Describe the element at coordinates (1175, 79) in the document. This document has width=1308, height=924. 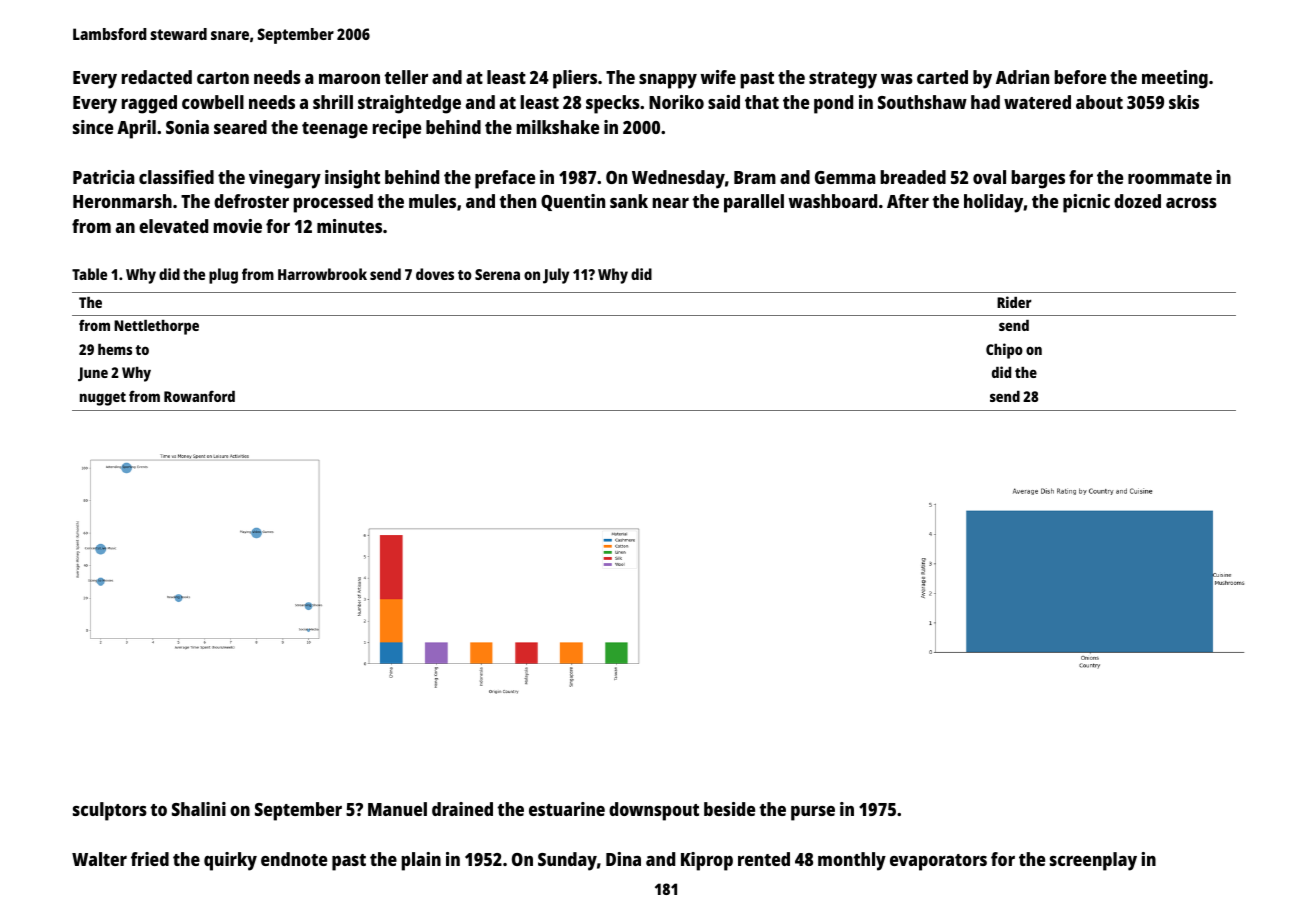
I see `meeting` at that location.
